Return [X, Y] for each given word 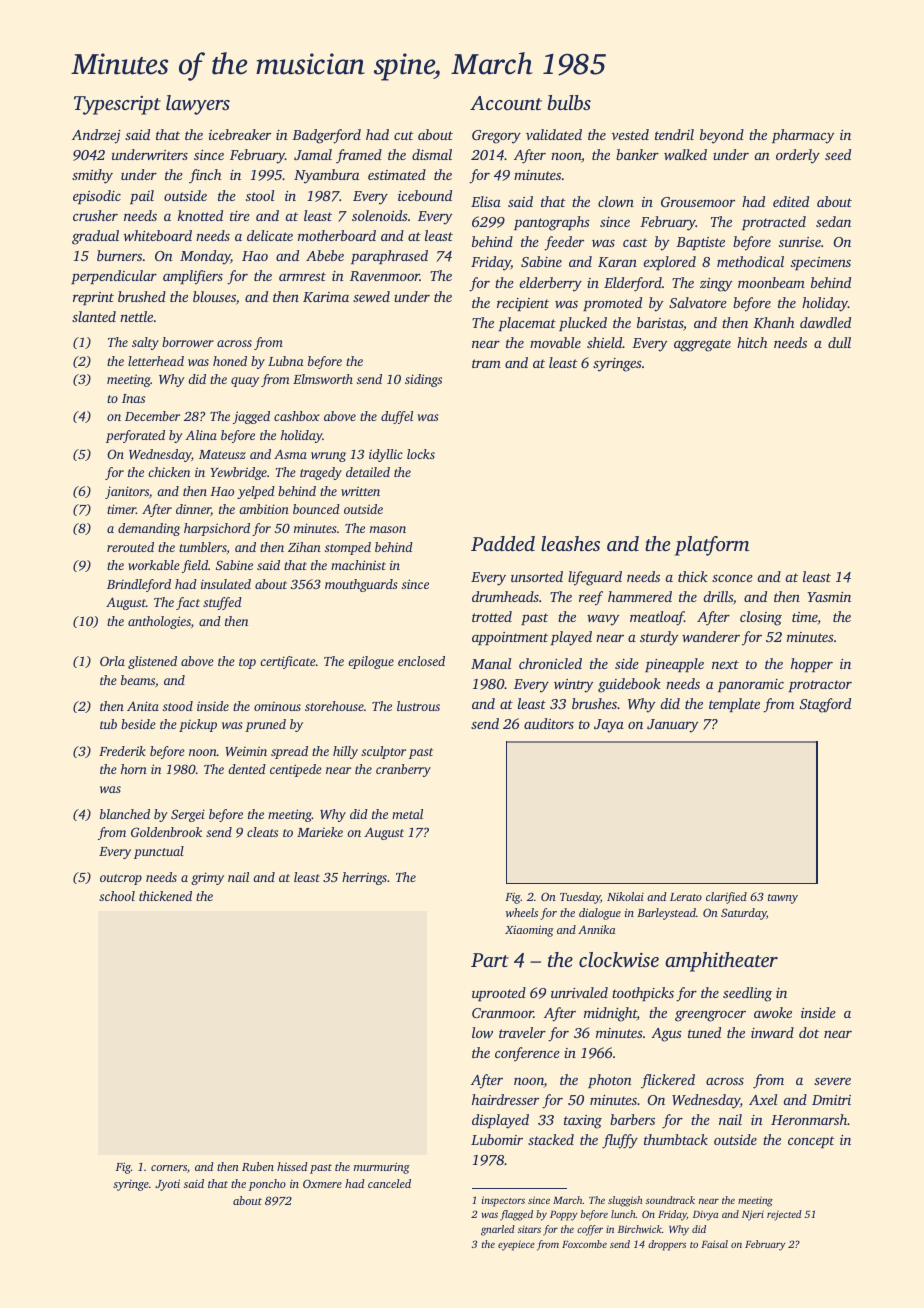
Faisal [714, 1244]
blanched [125, 814]
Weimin [246, 751]
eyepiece [516, 1245]
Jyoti [167, 1185]
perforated [135, 436]
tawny [783, 899]
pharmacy [803, 136]
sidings [423, 380]
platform [712, 546]
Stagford [825, 705]
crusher [95, 215]
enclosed [421, 661]
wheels [522, 912]
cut [404, 135]
